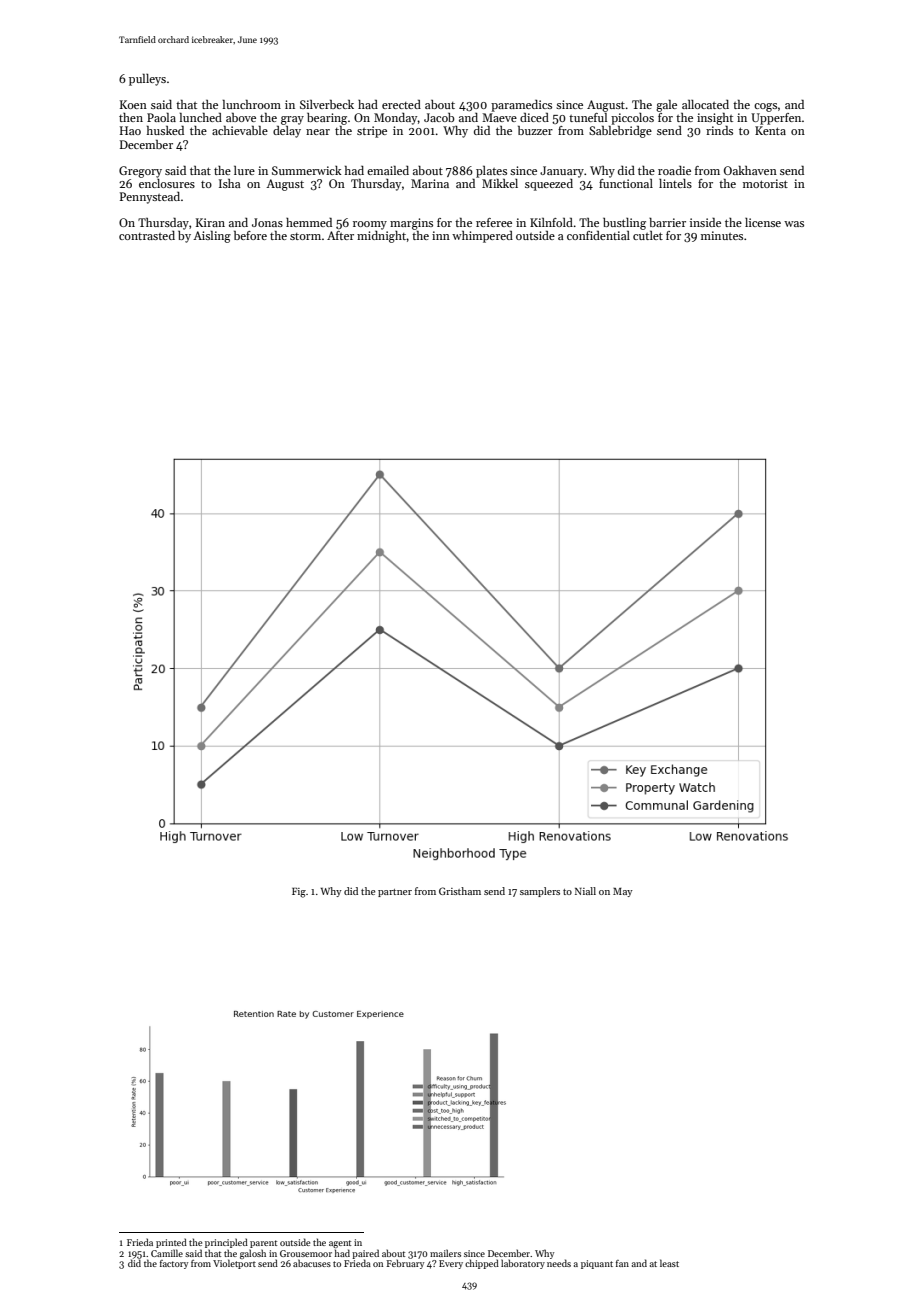 The image size is (924, 1308). What do you see at coordinates (234, 1264) in the screenshot?
I see `Violetport` at bounding box center [234, 1264].
